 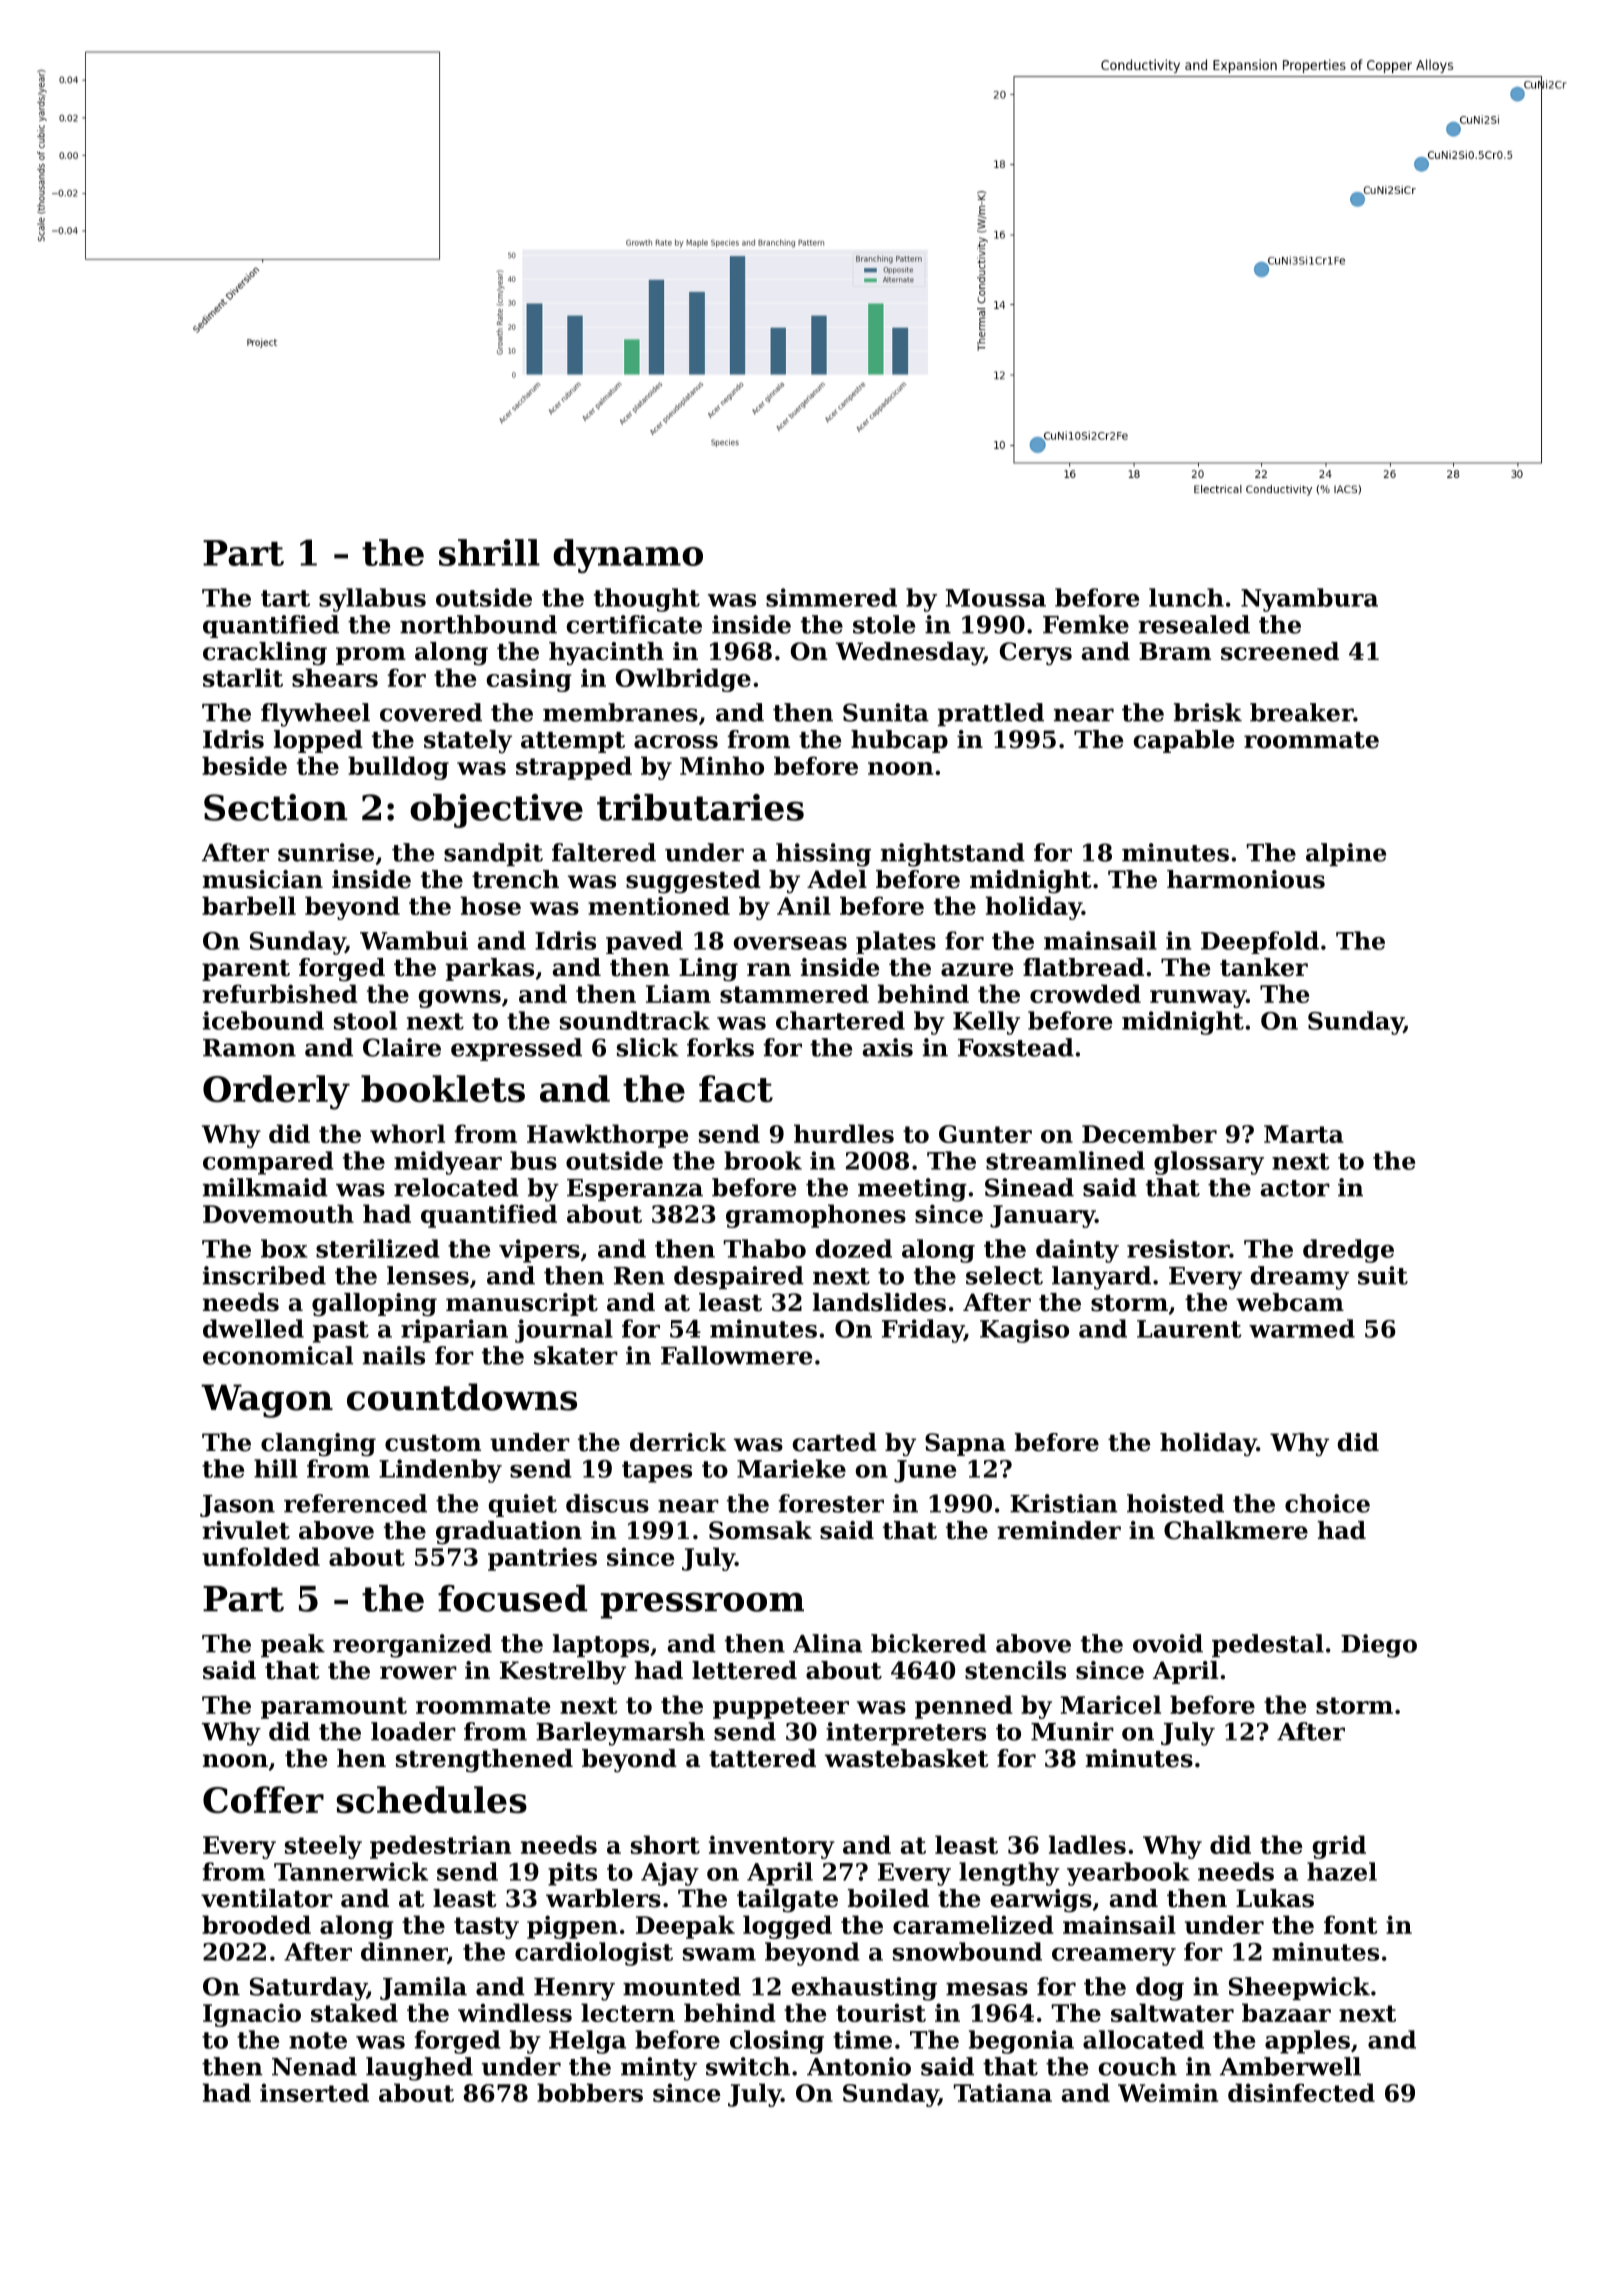 I want to click on dwelled, so click(x=253, y=1328).
